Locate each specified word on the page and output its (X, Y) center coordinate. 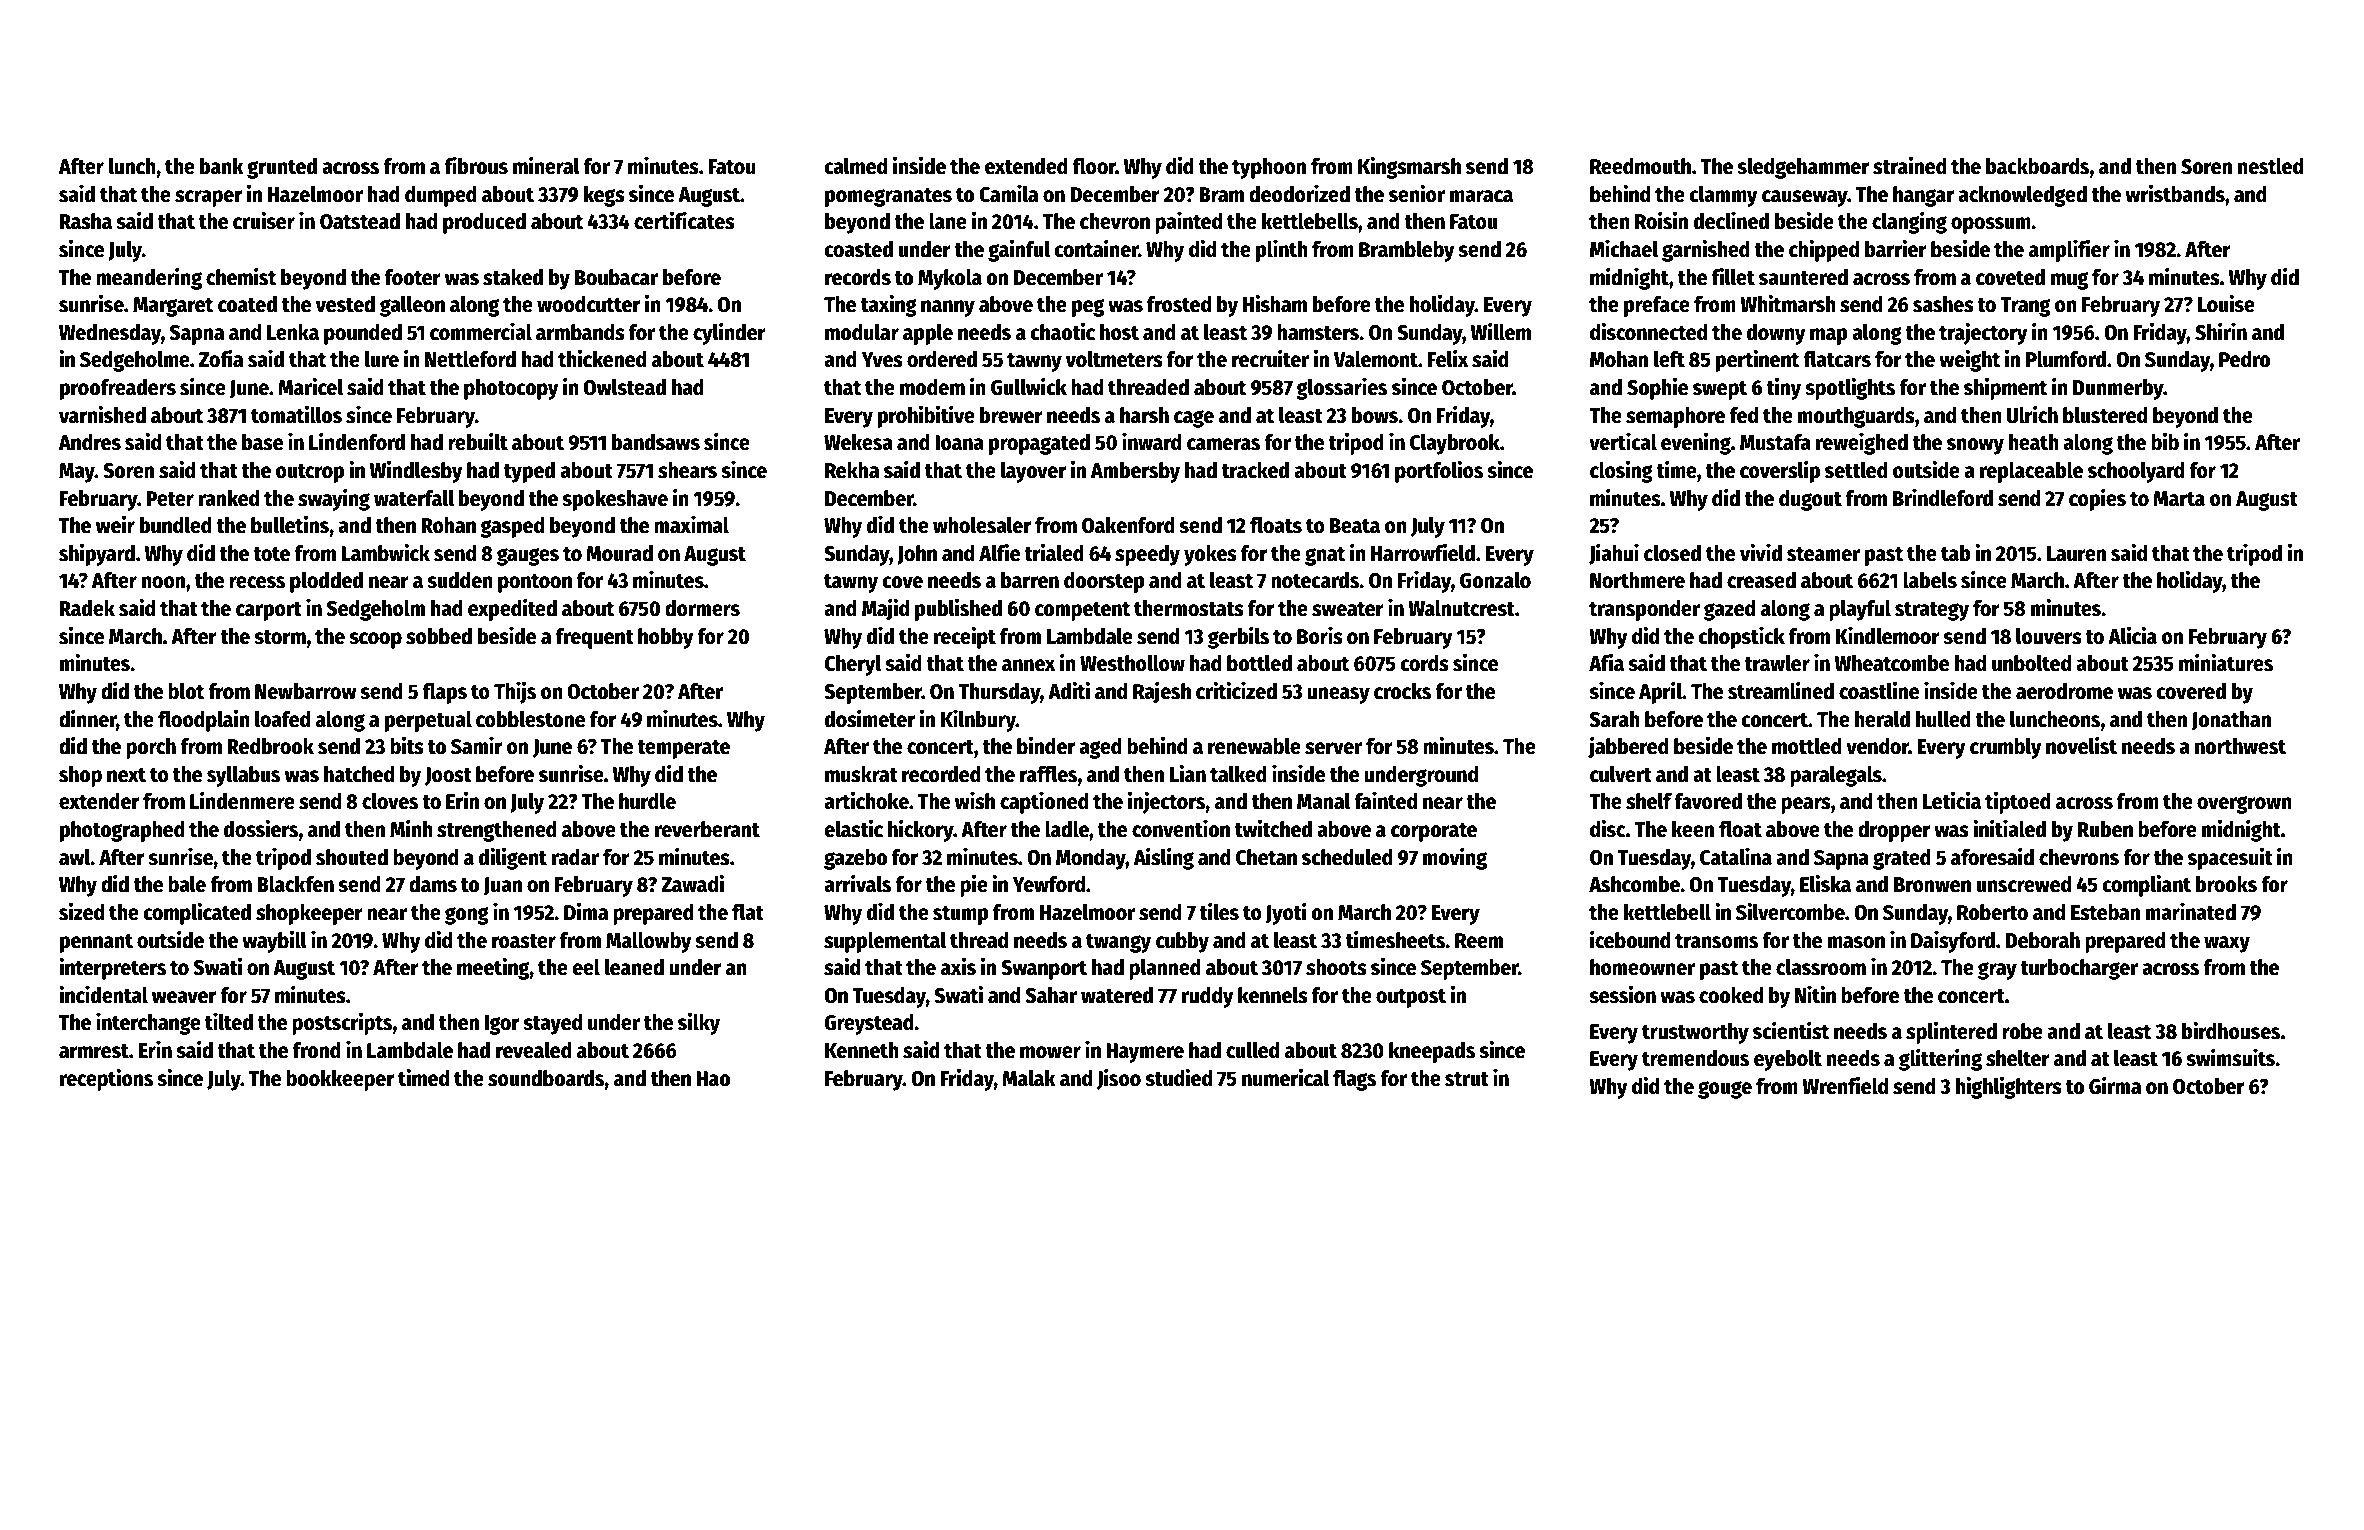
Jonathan (2231, 721)
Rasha (86, 221)
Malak (1029, 1078)
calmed (855, 166)
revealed (534, 1050)
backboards (2037, 166)
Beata (1355, 526)
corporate (1434, 832)
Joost (448, 776)
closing (1621, 471)
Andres (90, 442)
